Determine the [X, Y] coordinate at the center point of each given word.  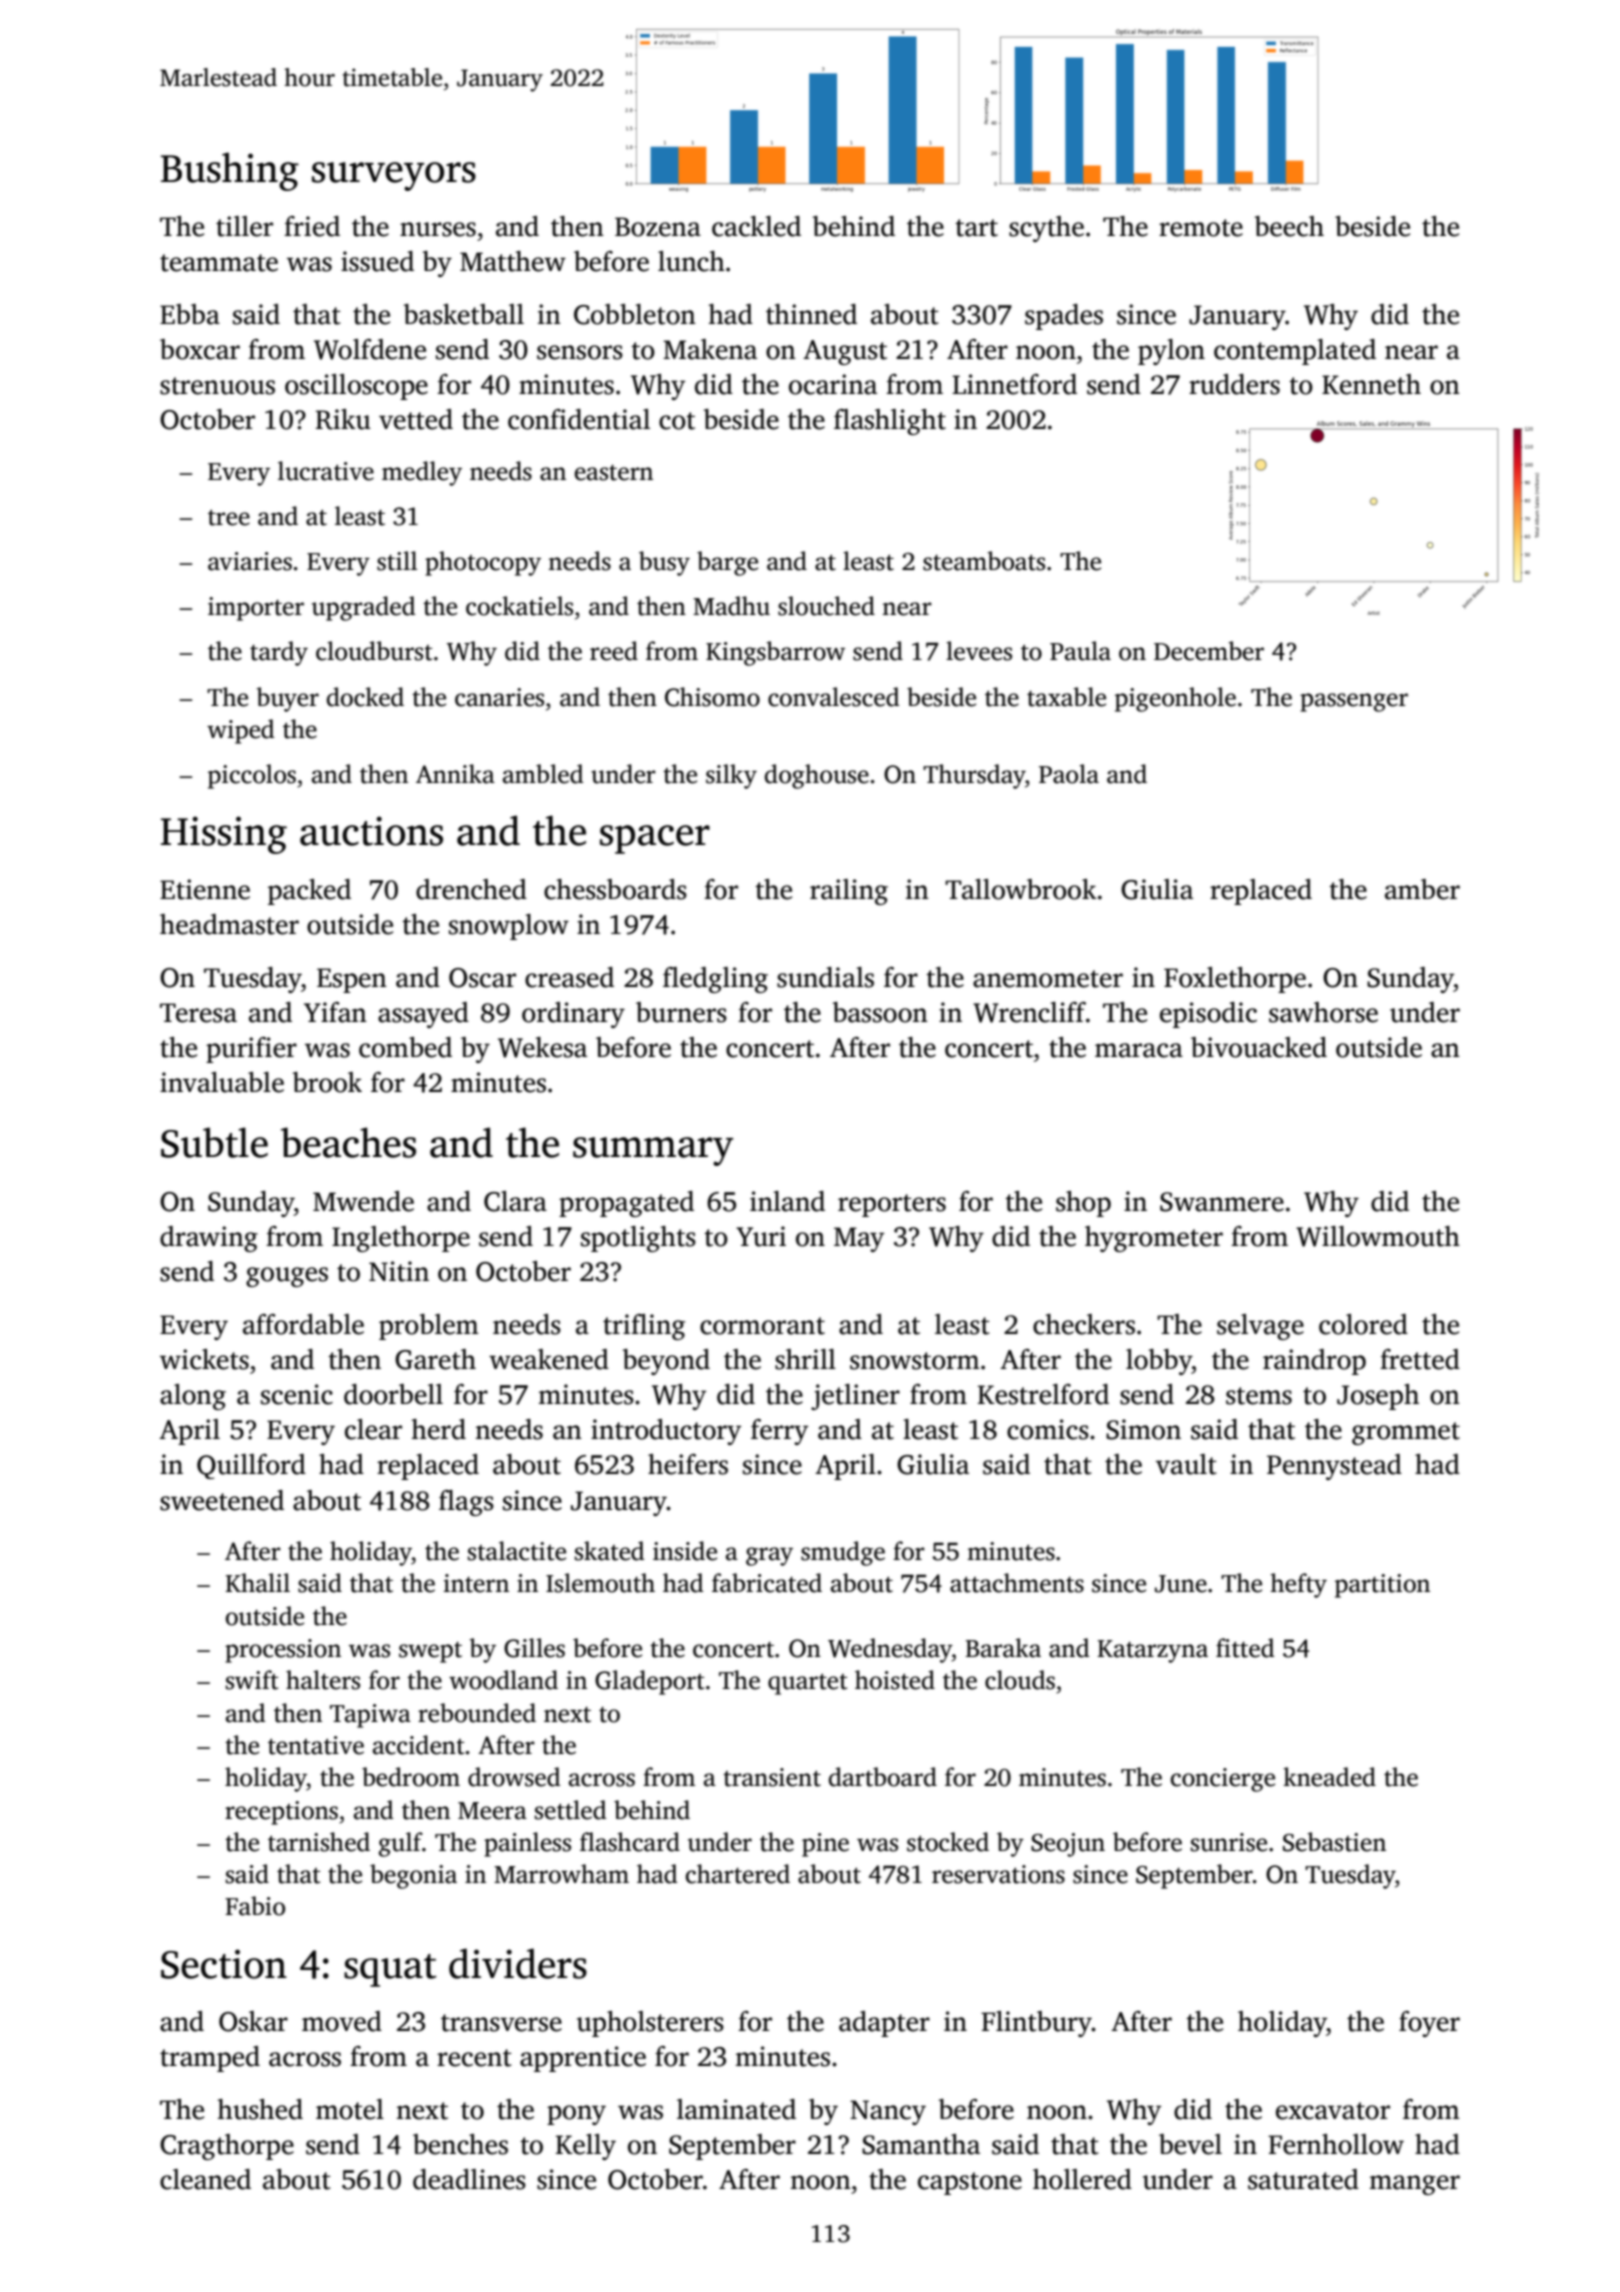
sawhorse [1323, 1012]
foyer [1429, 2024]
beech [1289, 226]
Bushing [230, 171]
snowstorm [915, 1361]
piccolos [252, 776]
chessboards [615, 889]
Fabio [255, 1906]
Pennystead [1334, 1467]
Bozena [658, 227]
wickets [204, 1359]
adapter [884, 2024]
